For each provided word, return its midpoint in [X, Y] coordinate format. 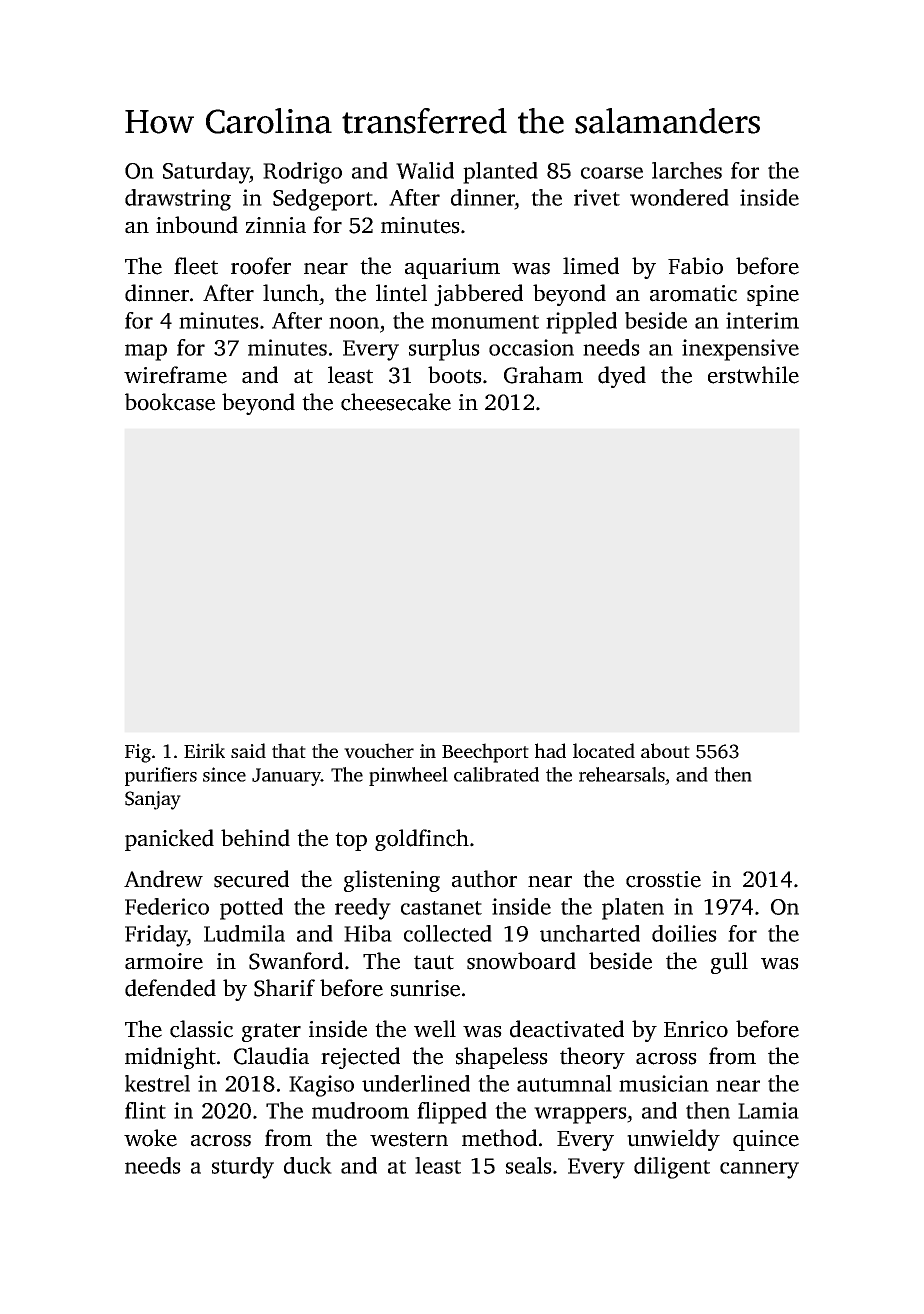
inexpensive [740, 350]
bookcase [170, 402]
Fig [138, 753]
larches [687, 170]
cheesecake [396, 402]
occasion [531, 347]
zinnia [276, 225]
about [665, 750]
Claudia [271, 1056]
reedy [363, 909]
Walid [425, 170]
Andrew [163, 879]
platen [633, 909]
